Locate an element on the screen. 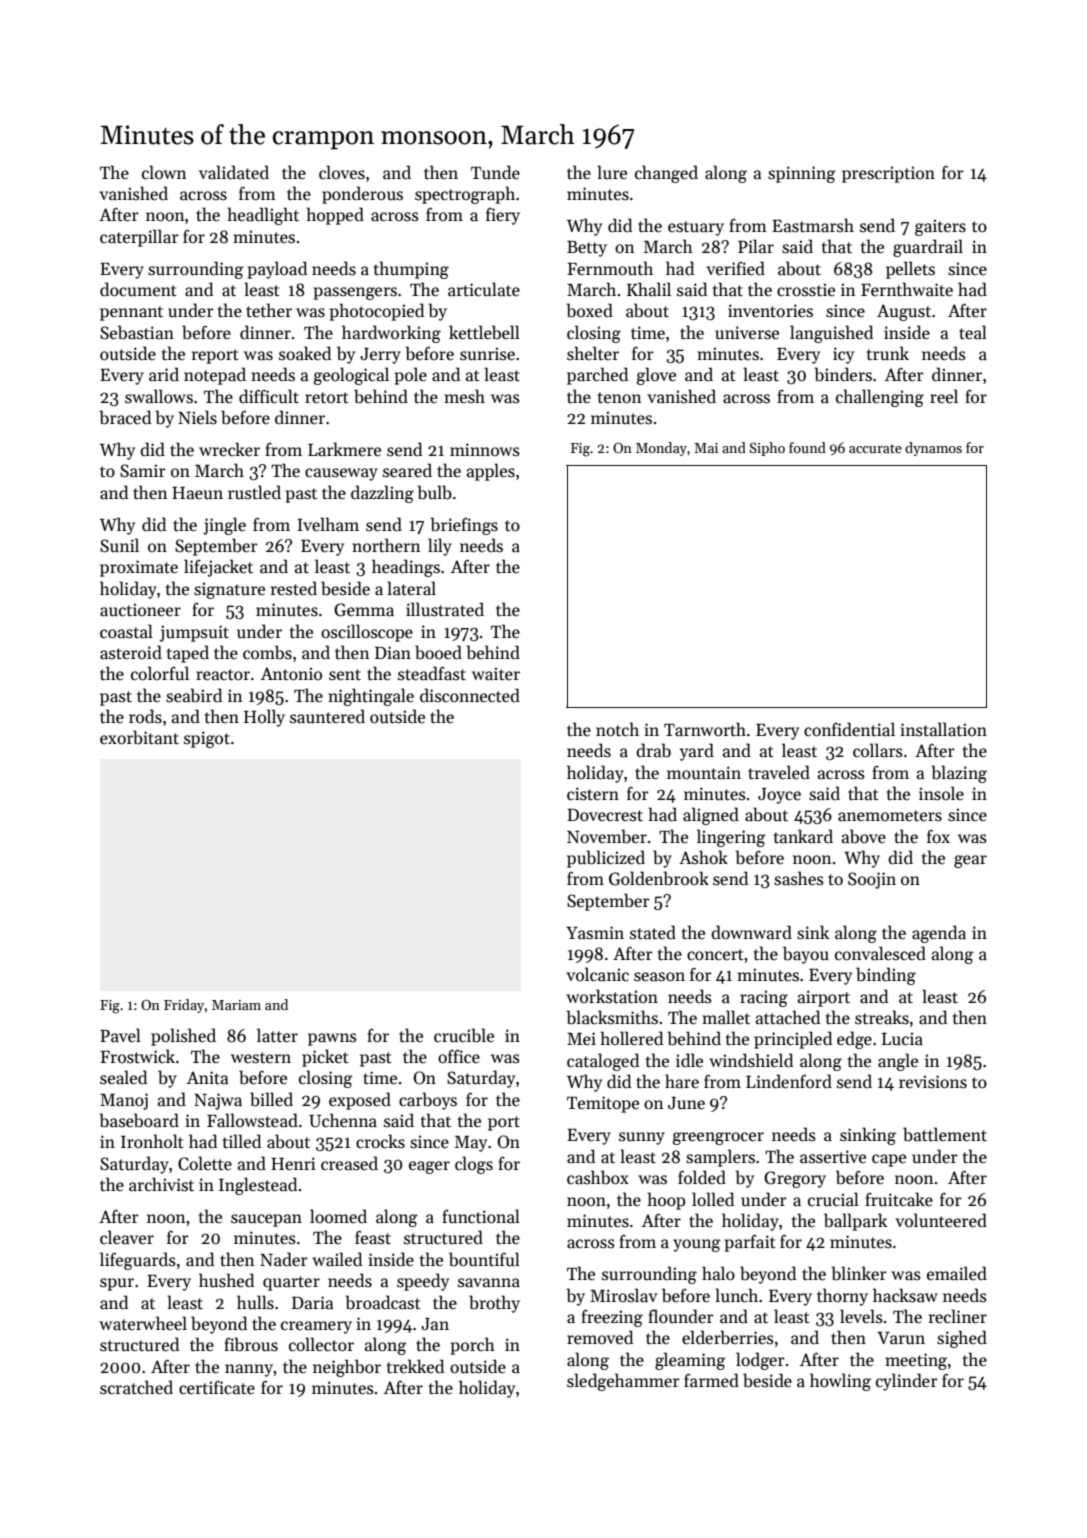 This screenshot has height=1538, width=1087. lunch is located at coordinates (736, 1295).
